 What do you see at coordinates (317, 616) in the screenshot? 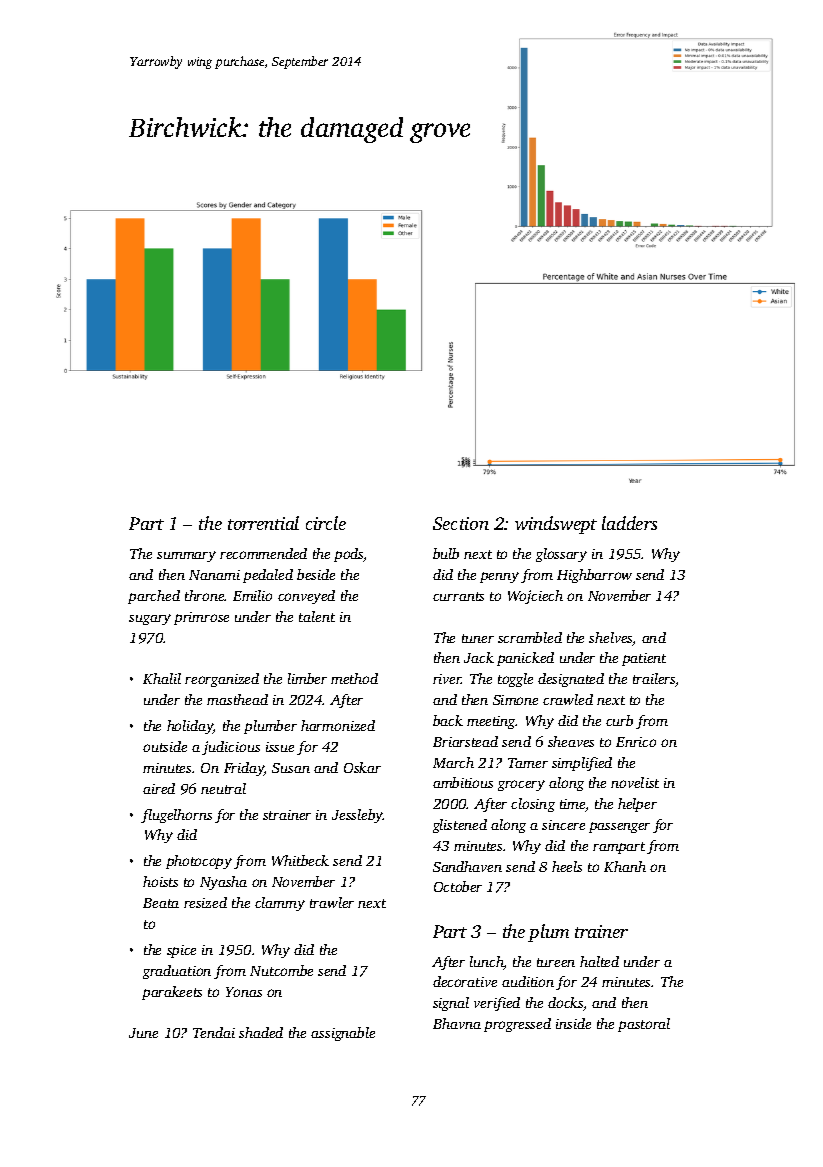
I see `talent` at bounding box center [317, 616].
